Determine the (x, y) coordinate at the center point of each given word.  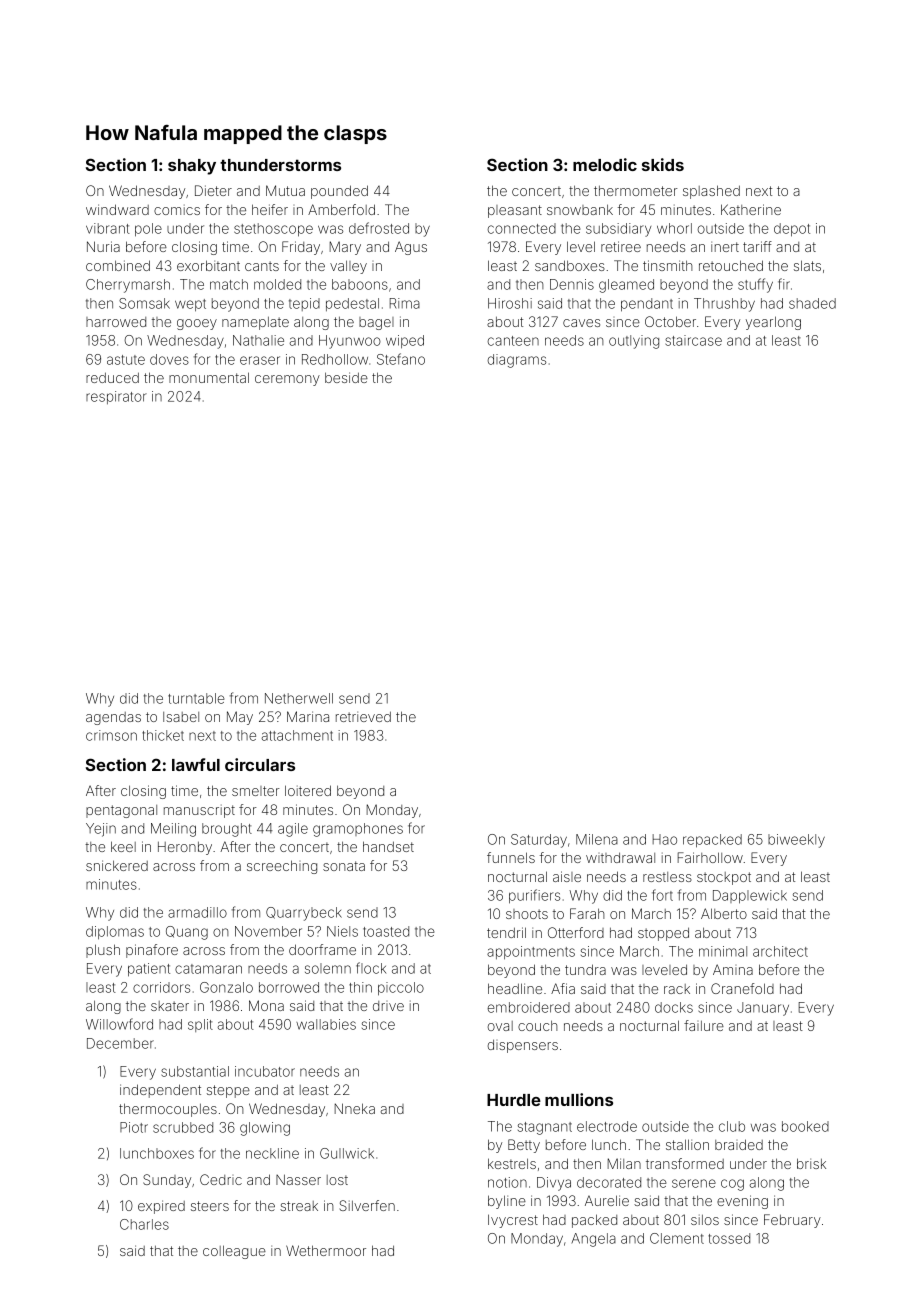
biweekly (796, 841)
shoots (527, 914)
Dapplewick (750, 897)
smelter (256, 791)
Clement (677, 1238)
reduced (112, 377)
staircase (693, 340)
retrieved (363, 716)
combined (118, 265)
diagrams (516, 361)
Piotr (134, 1127)
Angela (594, 1240)
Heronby (185, 848)
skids (663, 164)
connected (521, 228)
